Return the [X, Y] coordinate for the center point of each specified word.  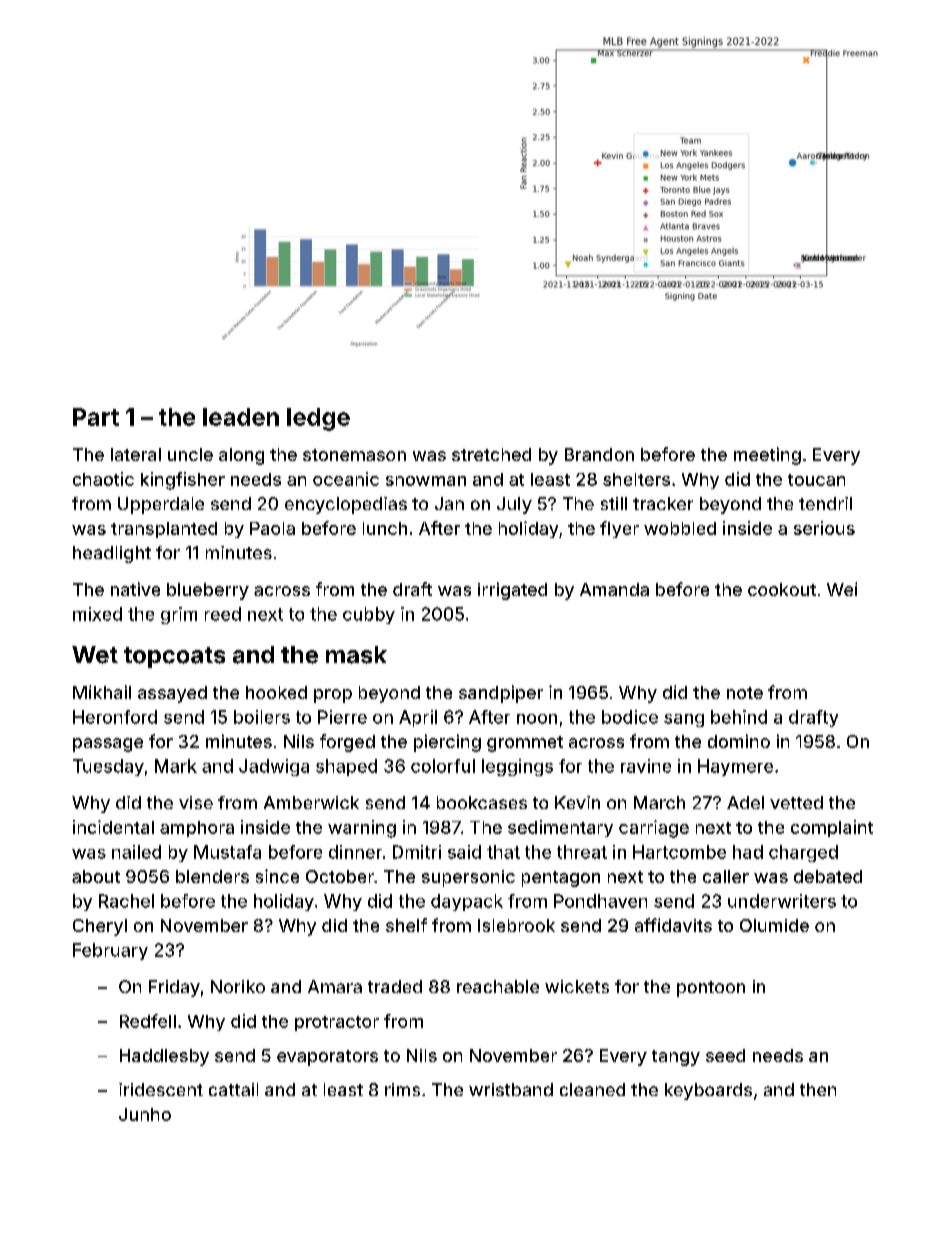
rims [402, 1089]
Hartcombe [679, 852]
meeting [767, 456]
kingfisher [183, 481]
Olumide [774, 925]
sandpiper [501, 694]
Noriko [238, 986]
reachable [498, 986]
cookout [782, 589]
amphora [197, 829]
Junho [145, 1114]
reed [223, 614]
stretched [491, 454]
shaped [346, 767]
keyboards [708, 1091]
